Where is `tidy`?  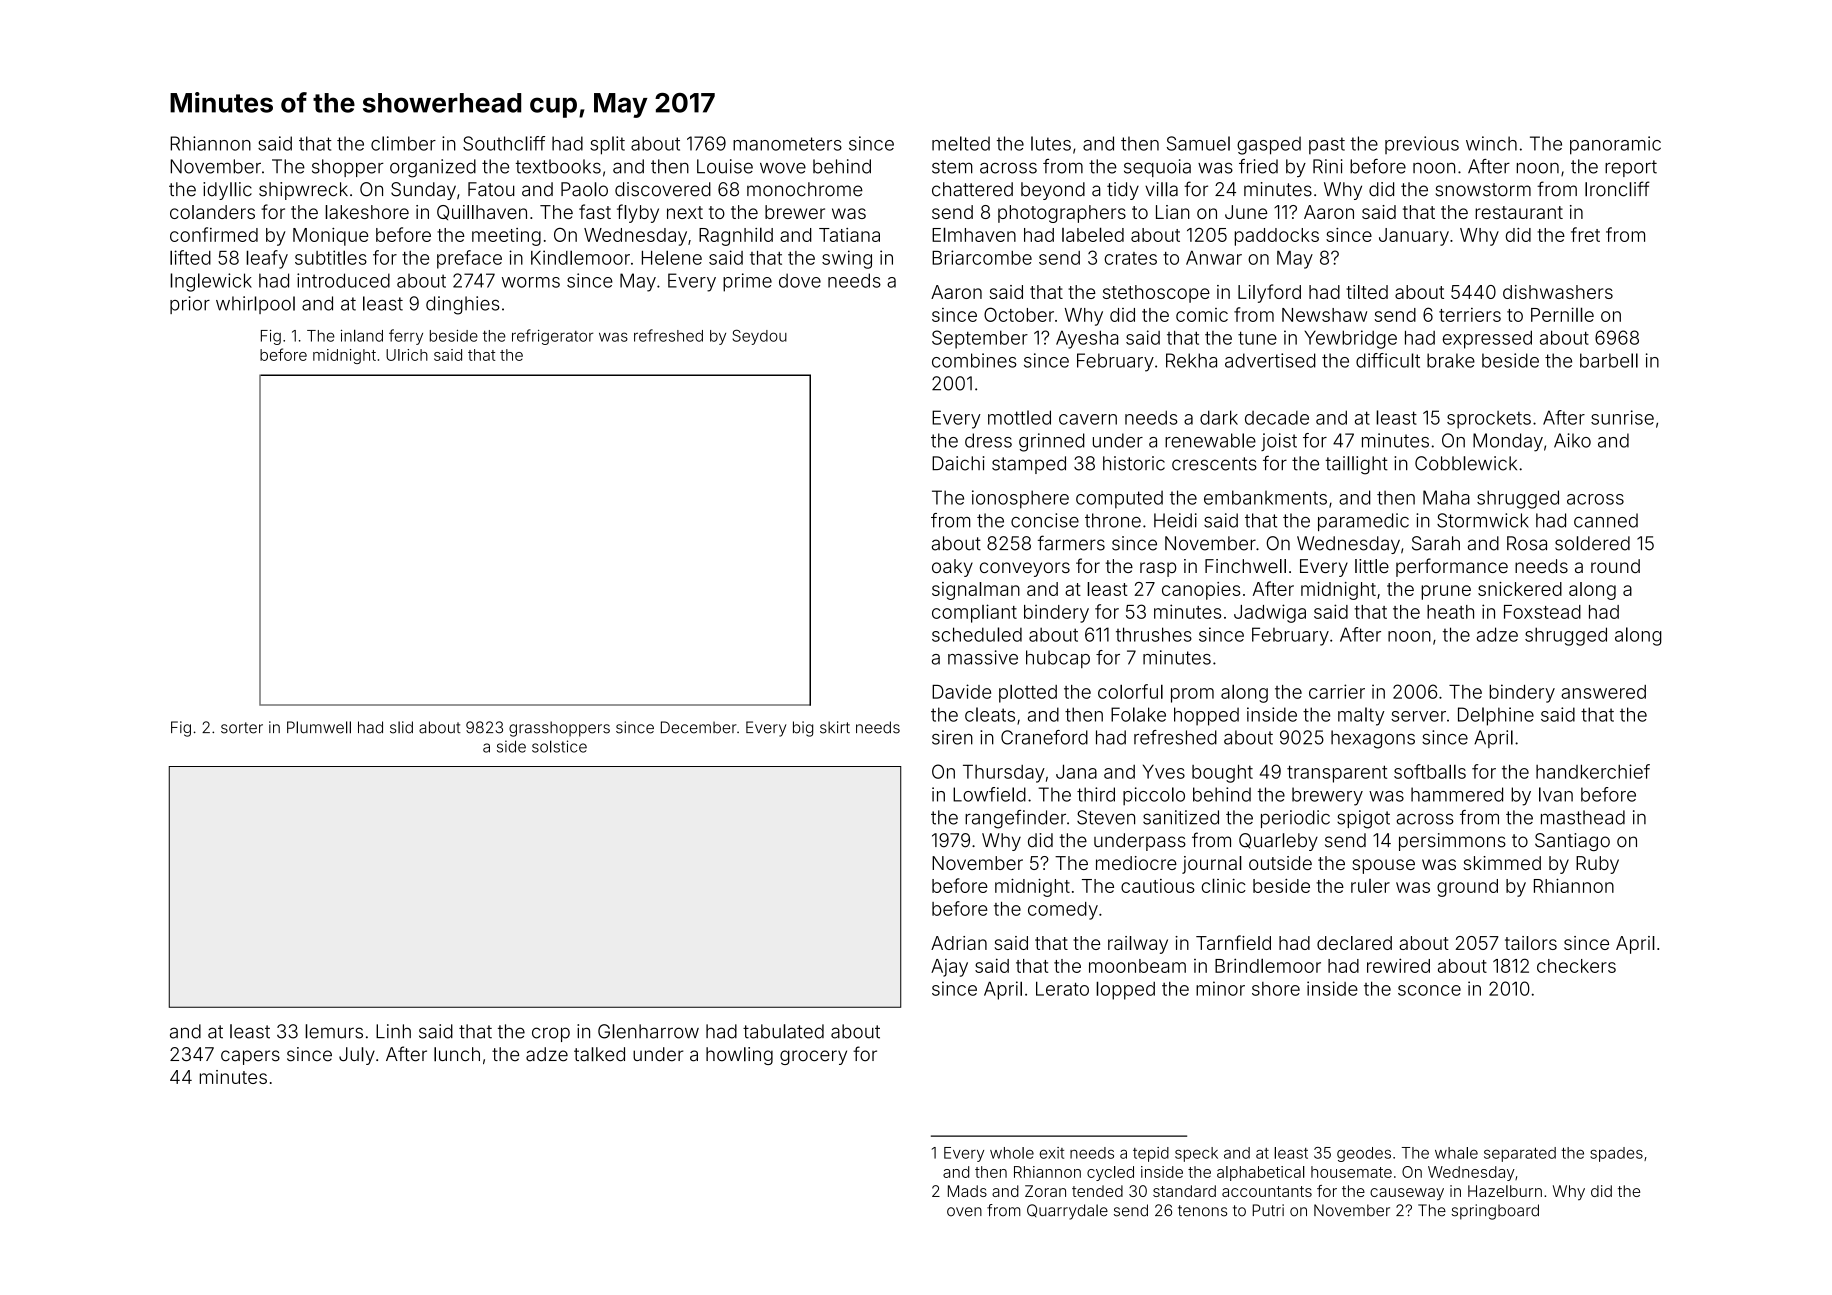 tidy is located at coordinates (1123, 191).
